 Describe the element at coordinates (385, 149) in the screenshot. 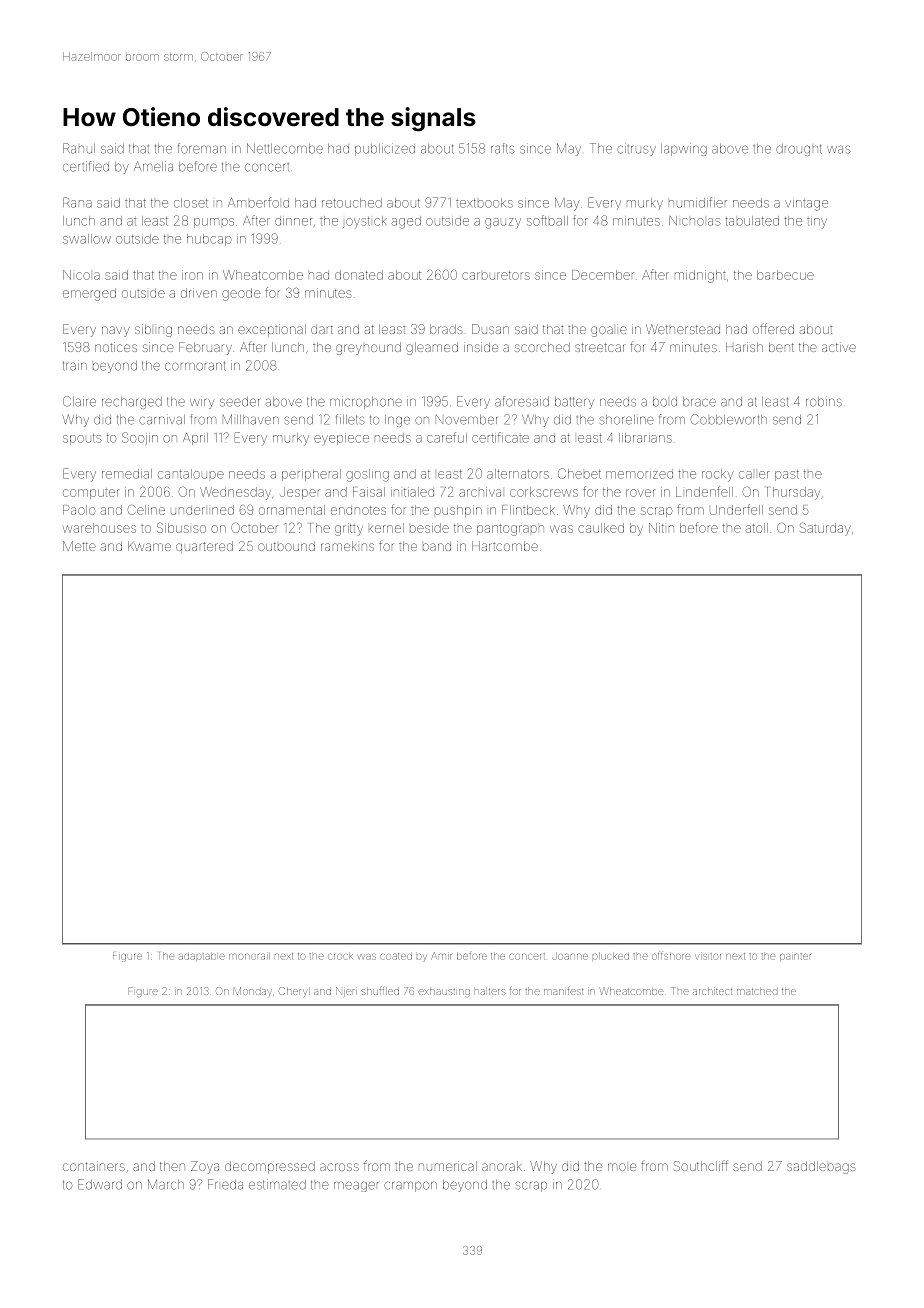

I see `publicized` at that location.
